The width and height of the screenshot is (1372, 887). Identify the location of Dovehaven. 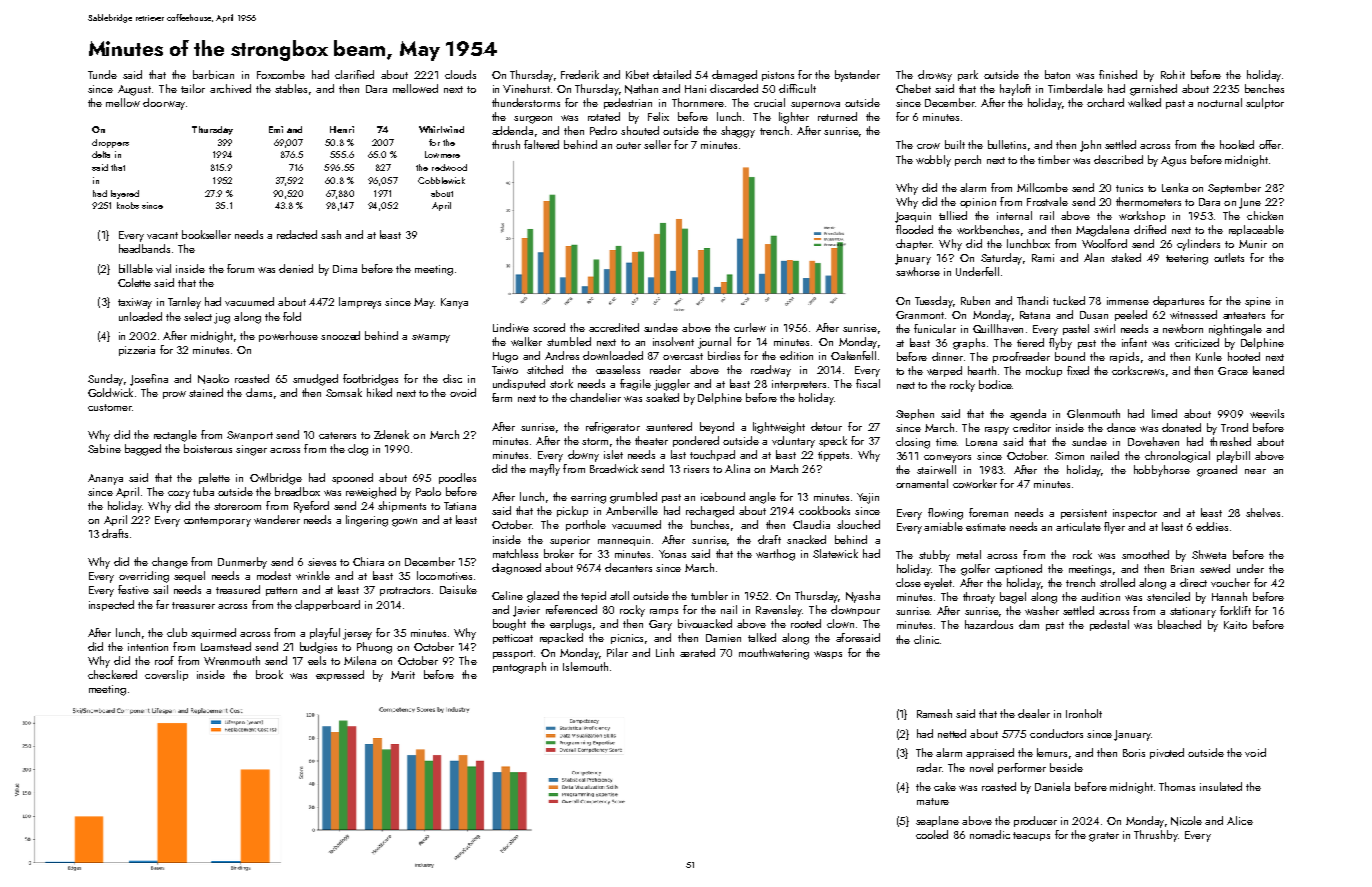
(1153, 441).
